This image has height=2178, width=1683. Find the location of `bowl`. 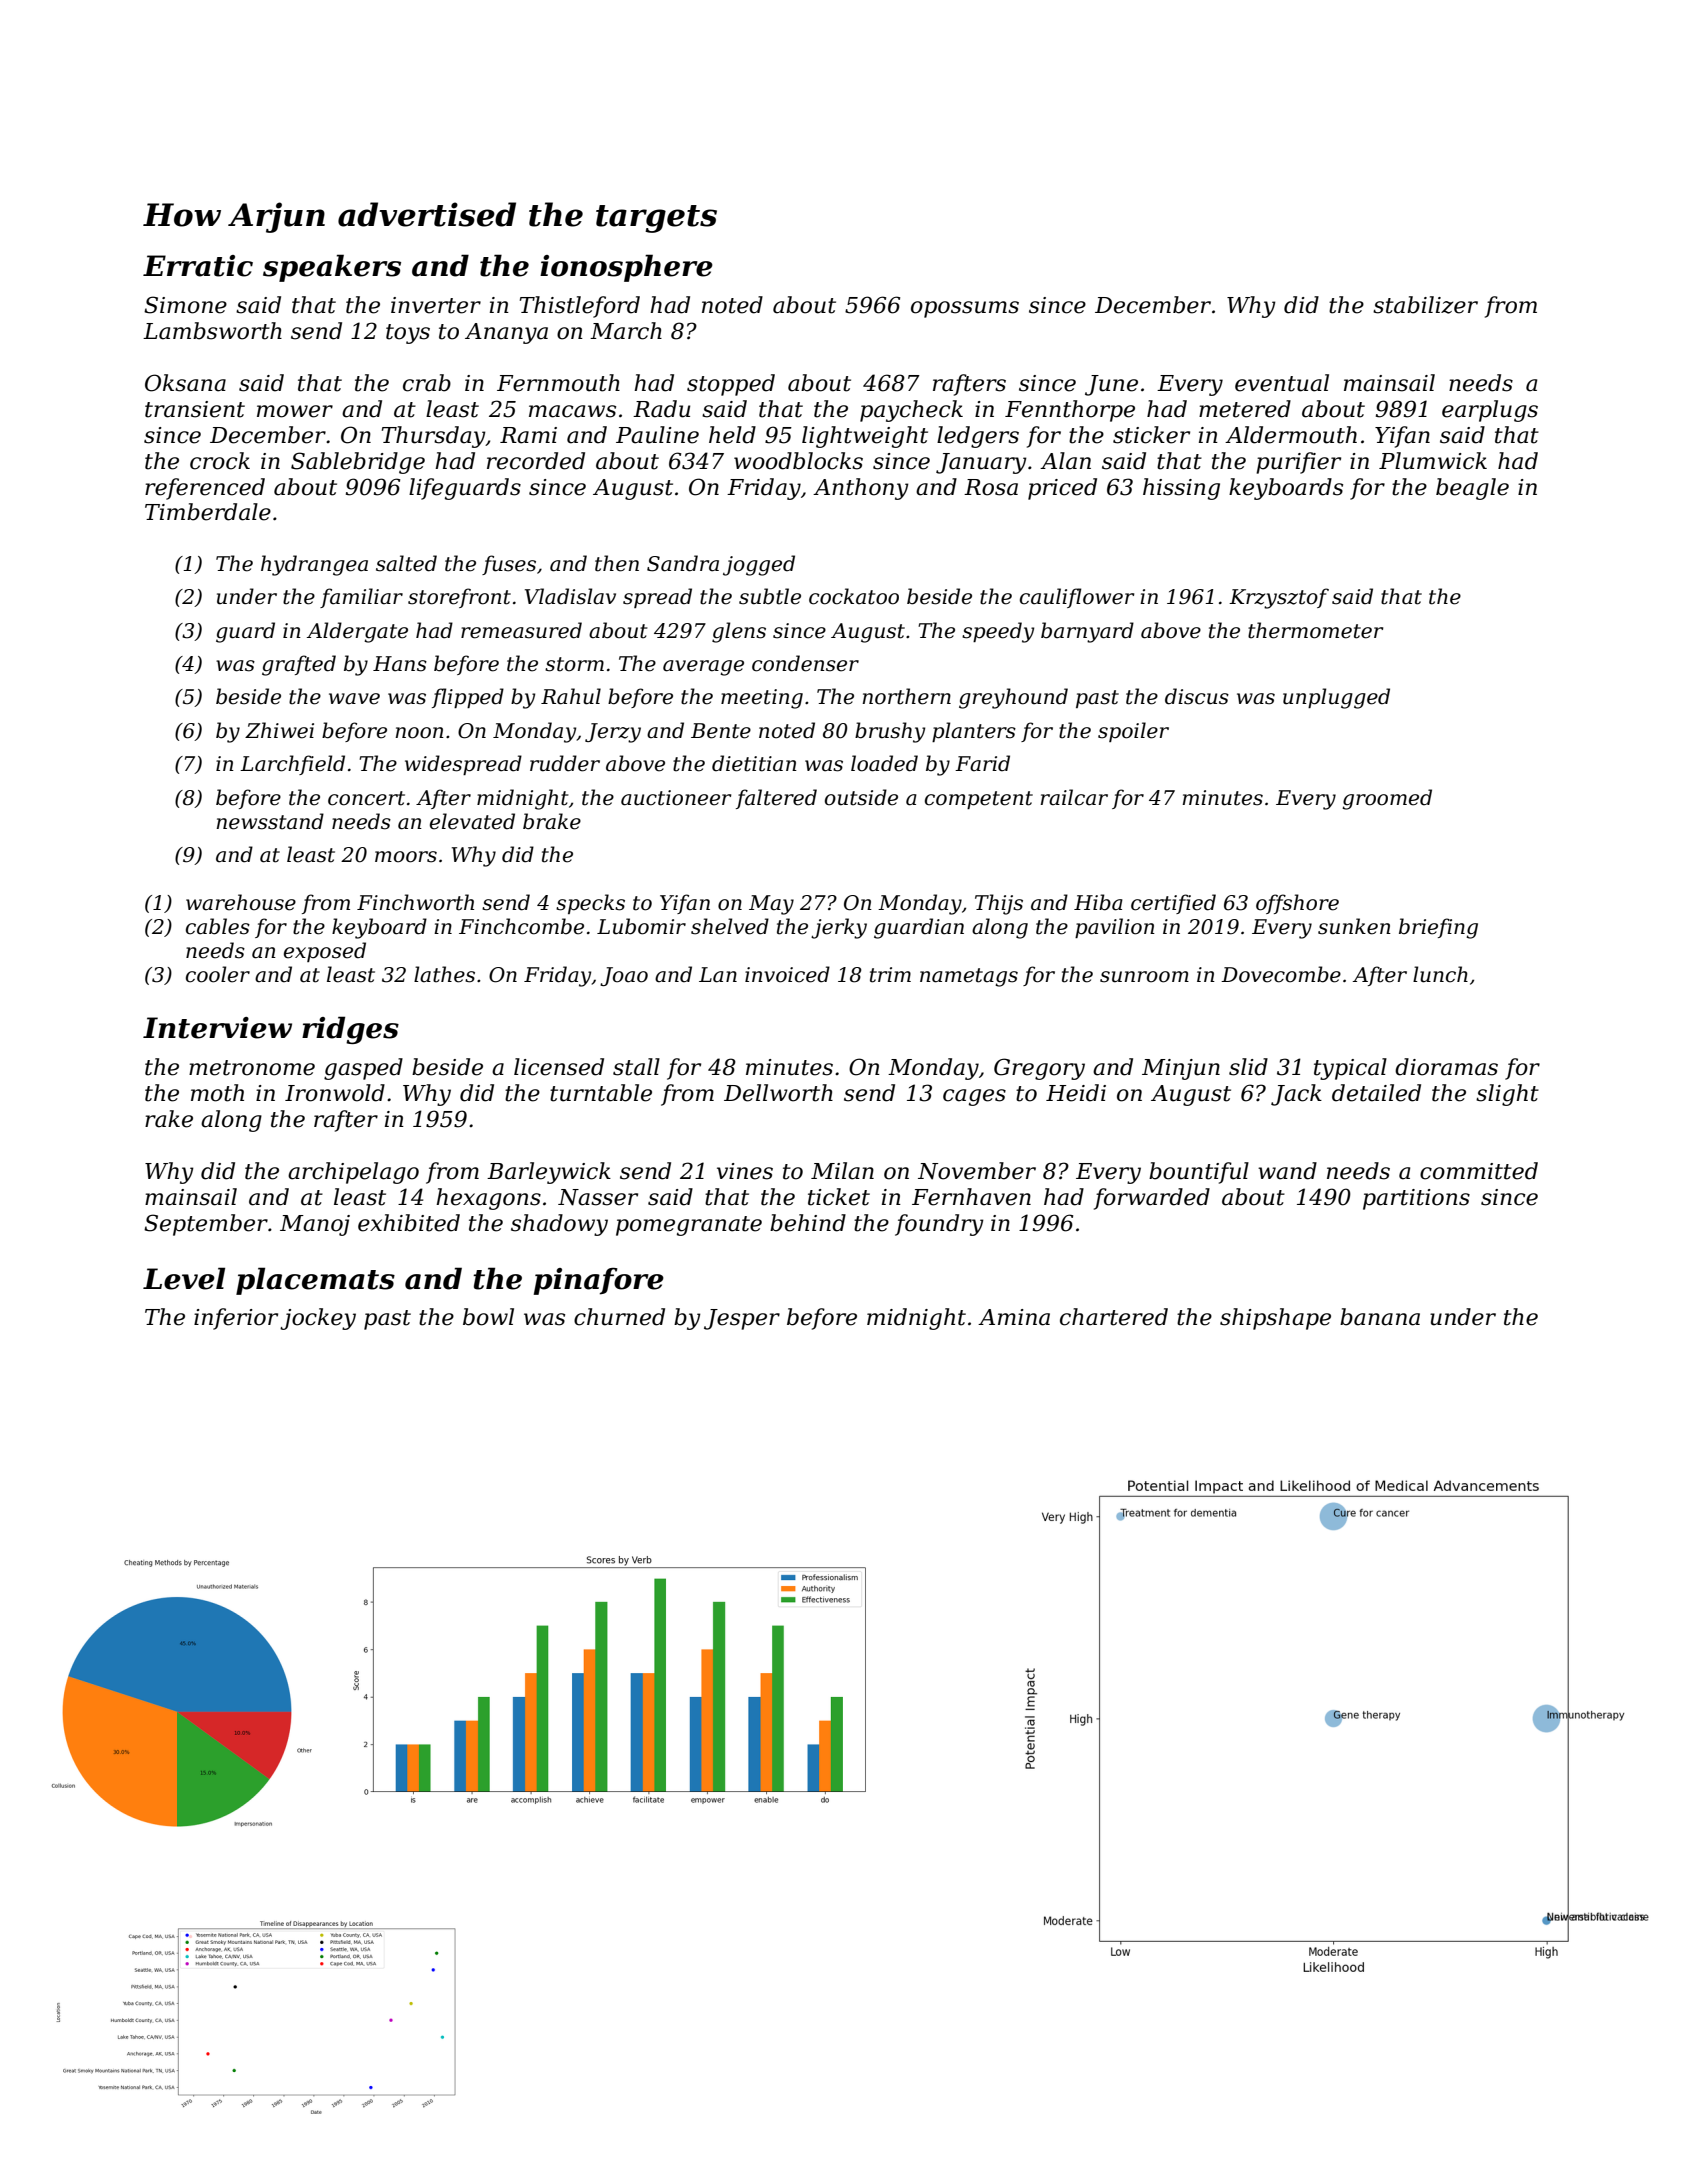

bowl is located at coordinates (488, 1317).
